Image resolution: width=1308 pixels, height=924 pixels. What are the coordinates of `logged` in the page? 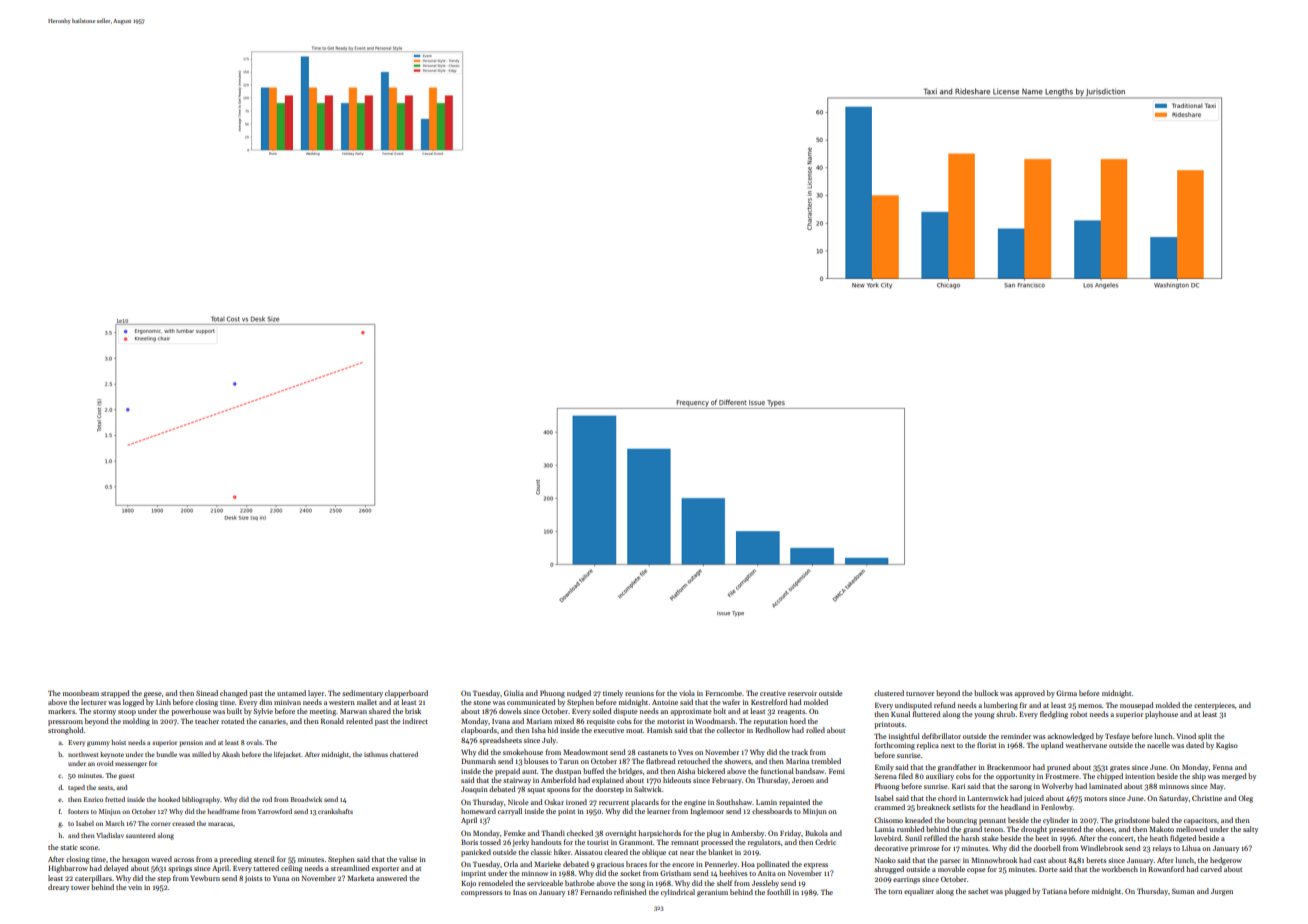 It's located at (133, 703).
